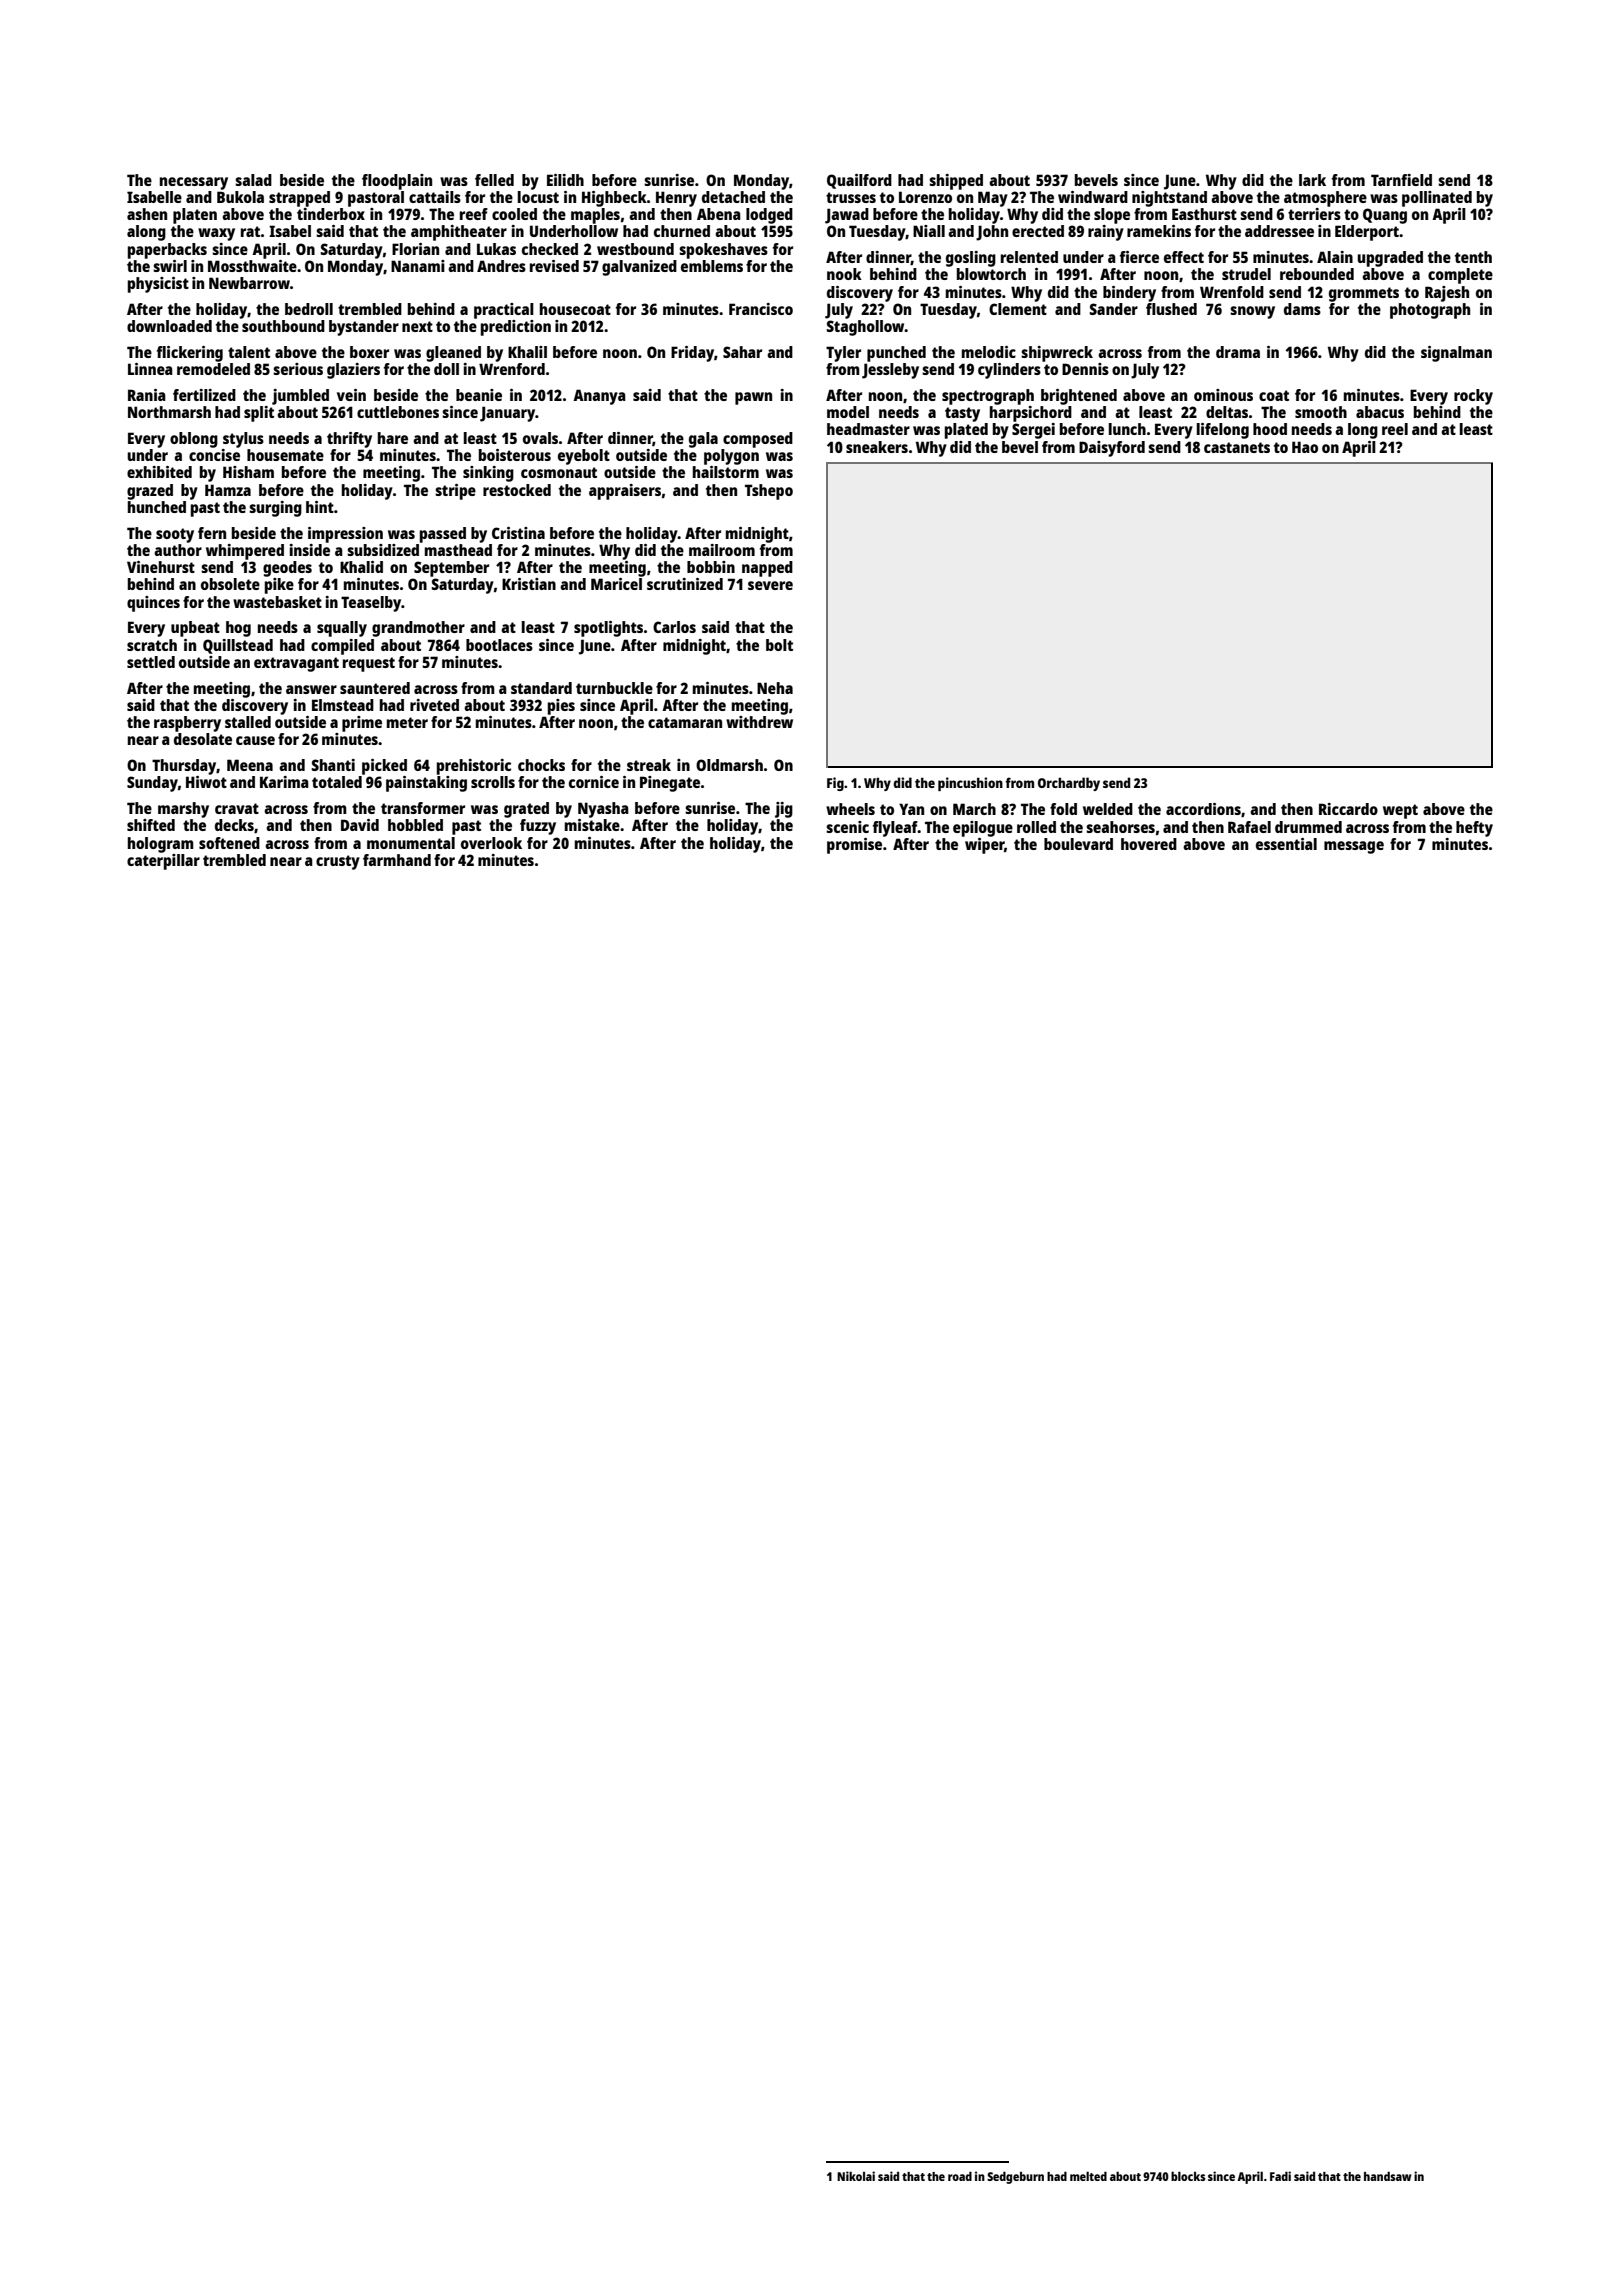  What do you see at coordinates (649, 765) in the screenshot?
I see `streak` at bounding box center [649, 765].
